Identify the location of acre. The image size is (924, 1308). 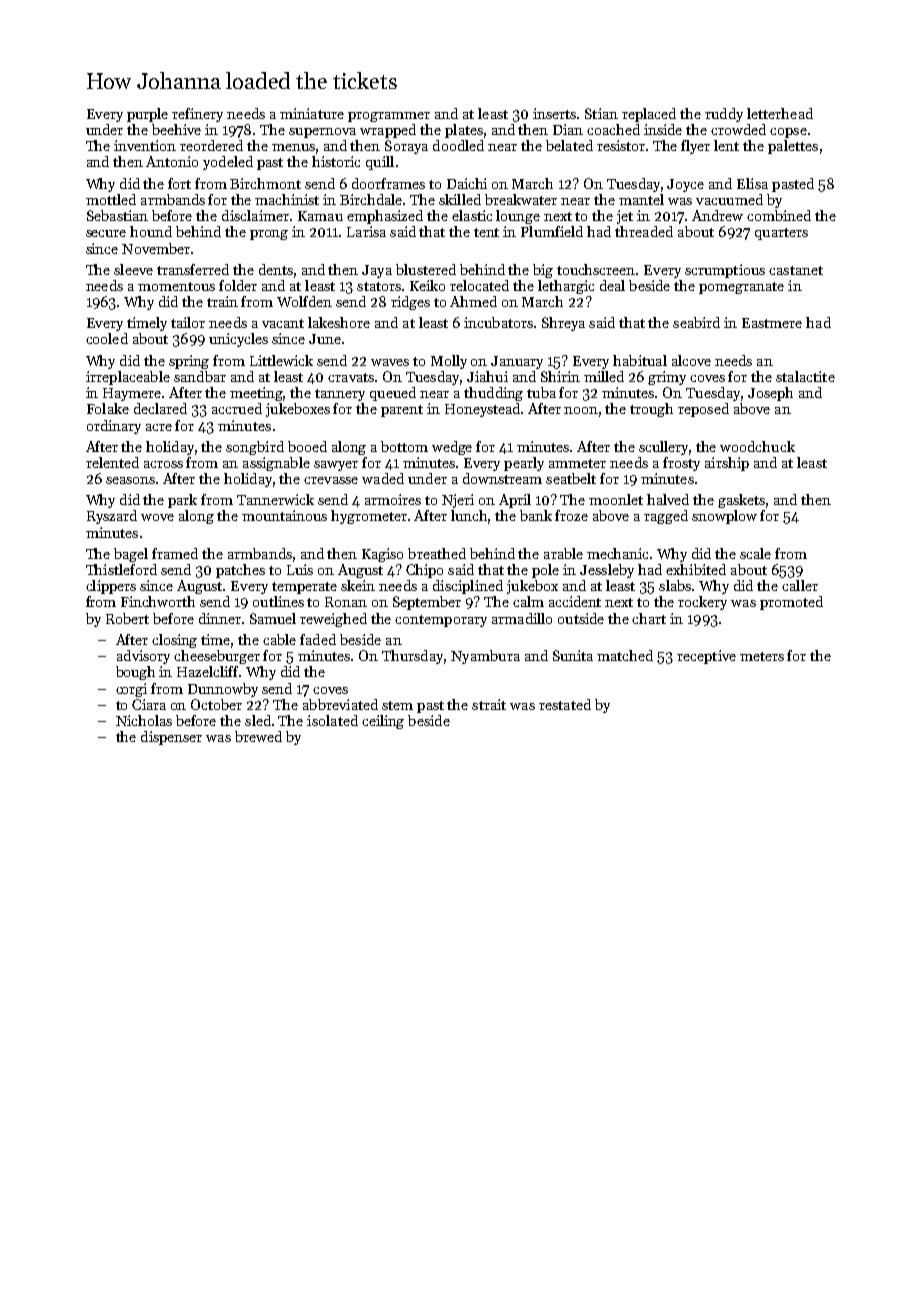
(159, 427).
